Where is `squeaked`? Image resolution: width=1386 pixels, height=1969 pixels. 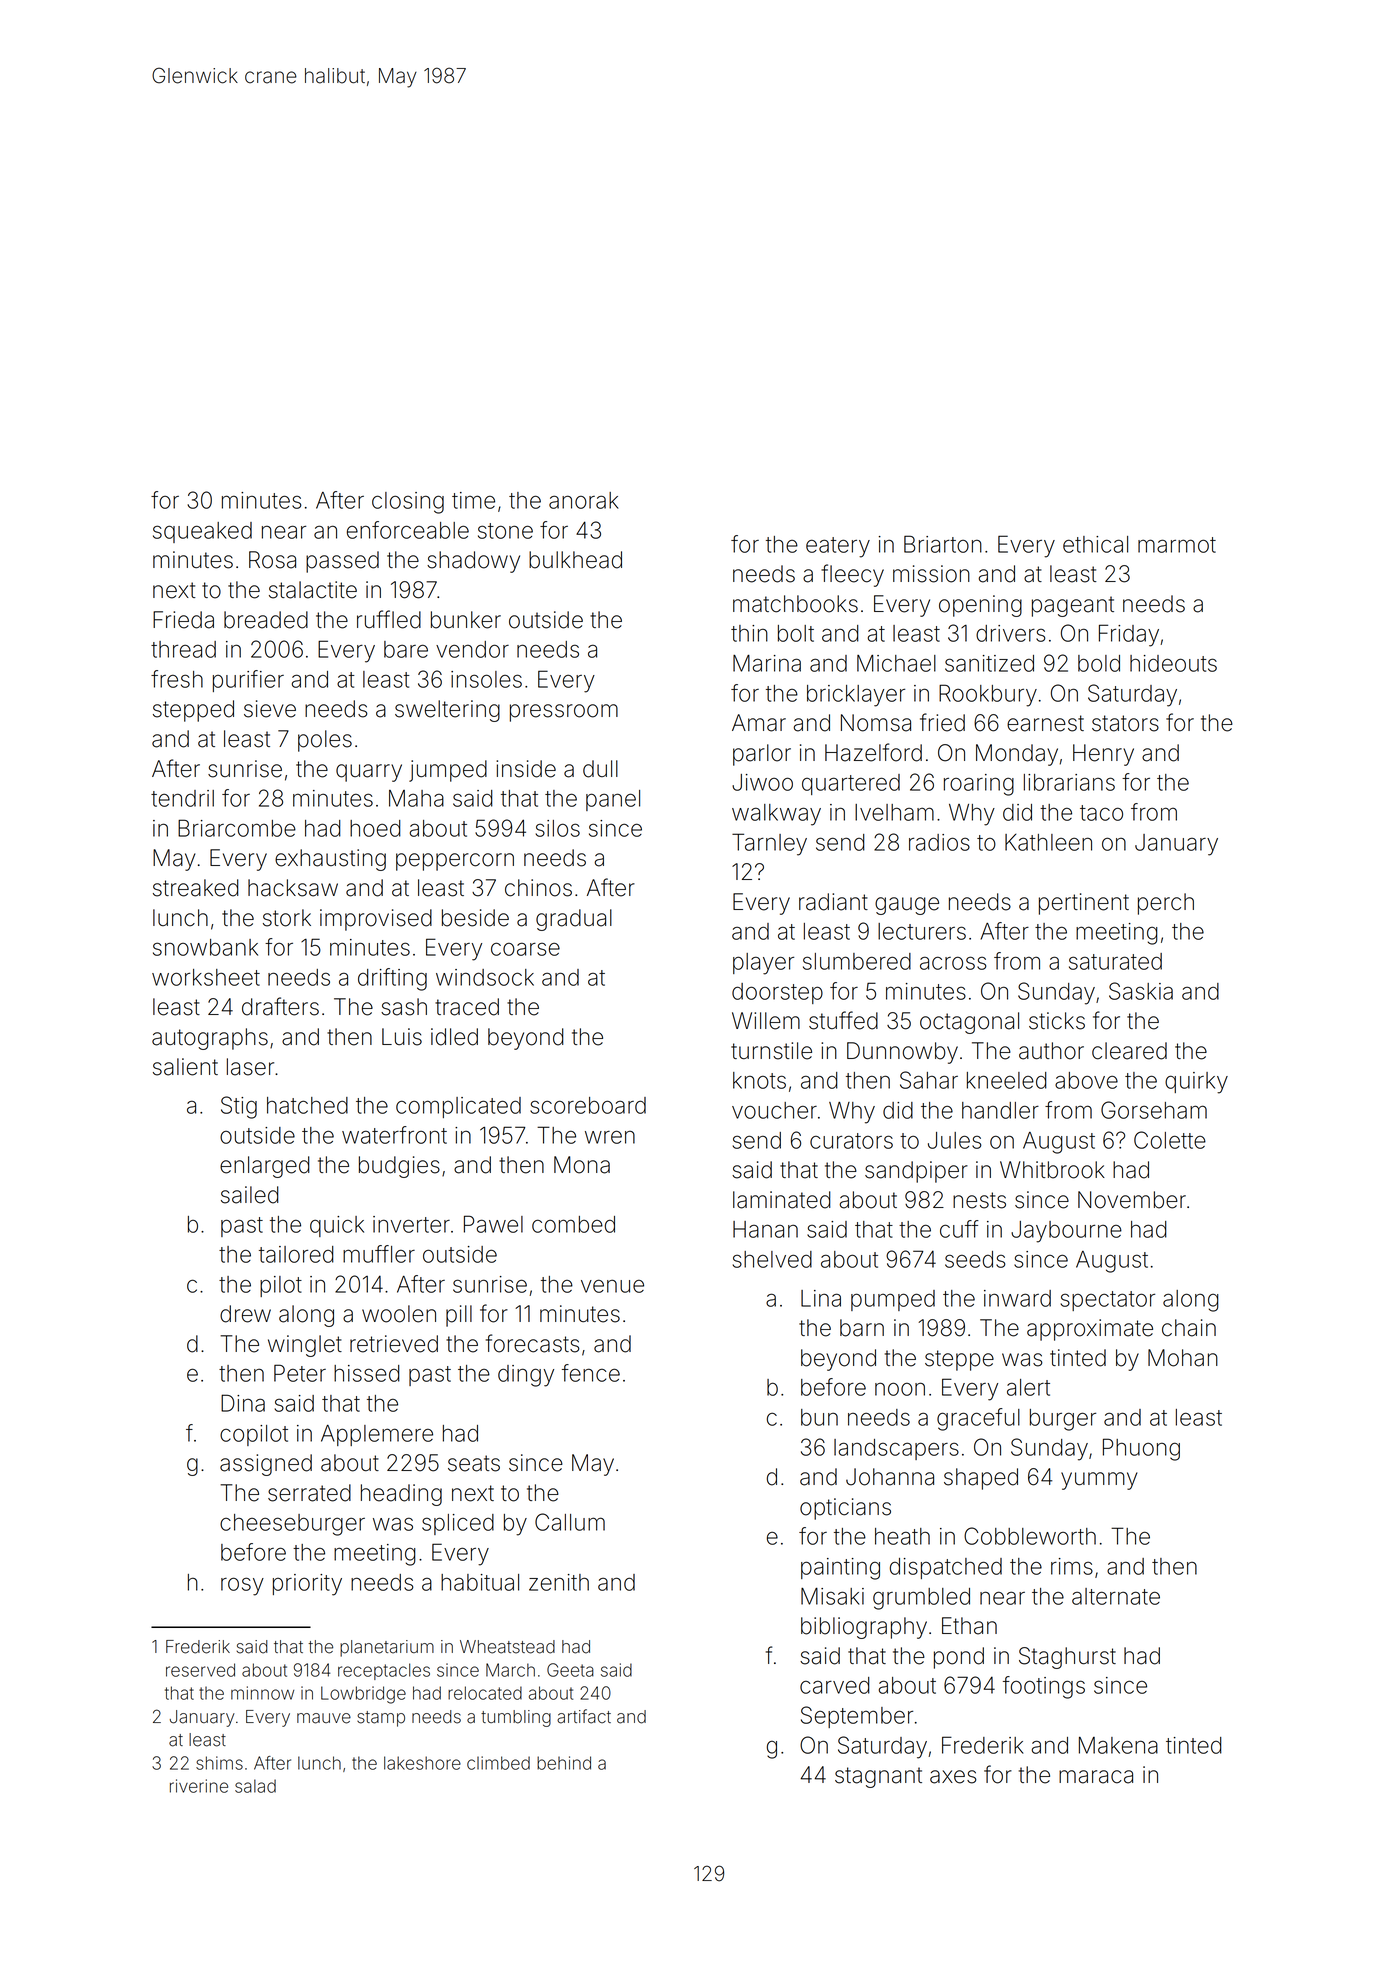
squeaked is located at coordinates (202, 532).
